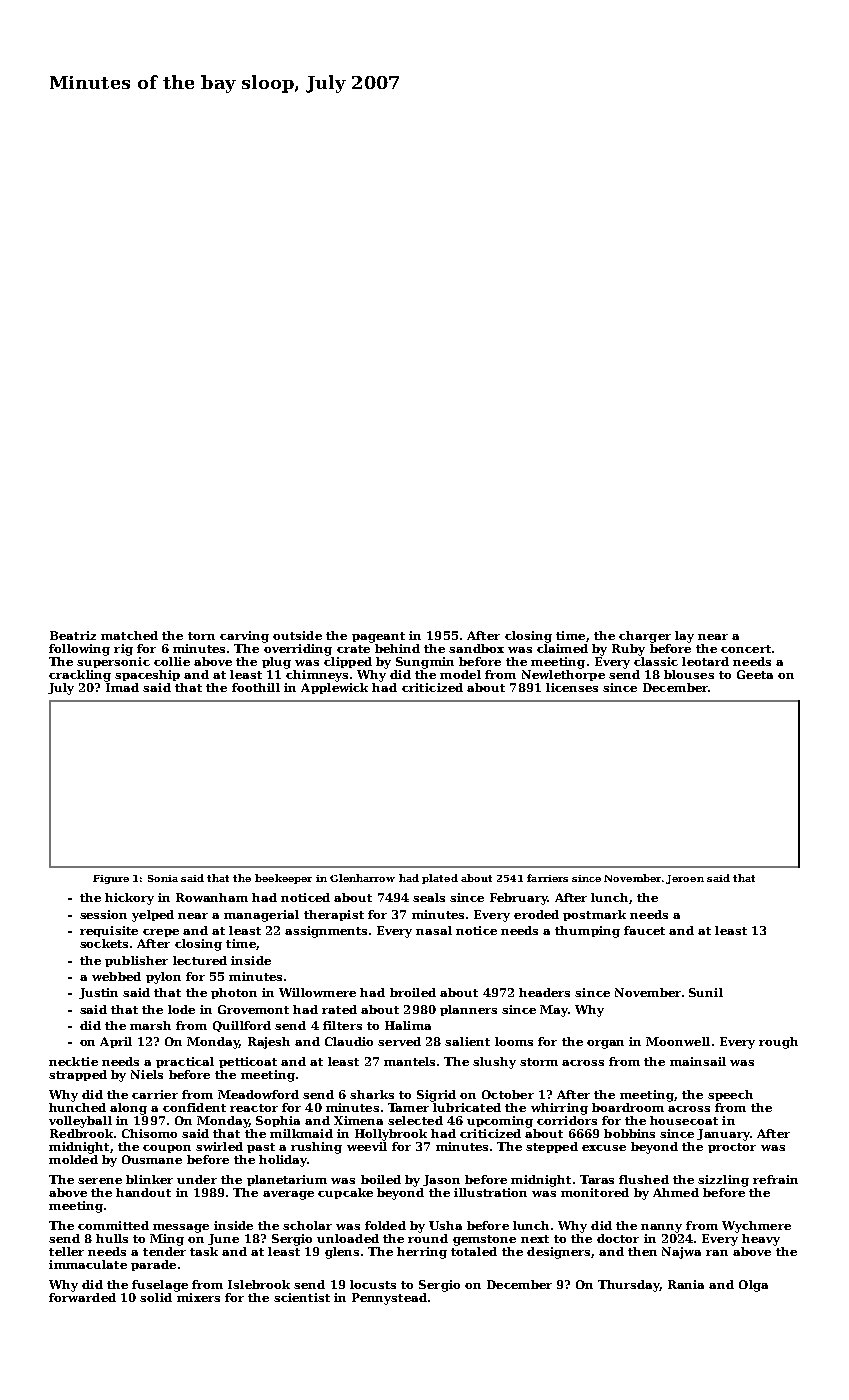 The width and height of the image is (849, 1400). What do you see at coordinates (775, 1179) in the image?
I see `refrain` at bounding box center [775, 1179].
